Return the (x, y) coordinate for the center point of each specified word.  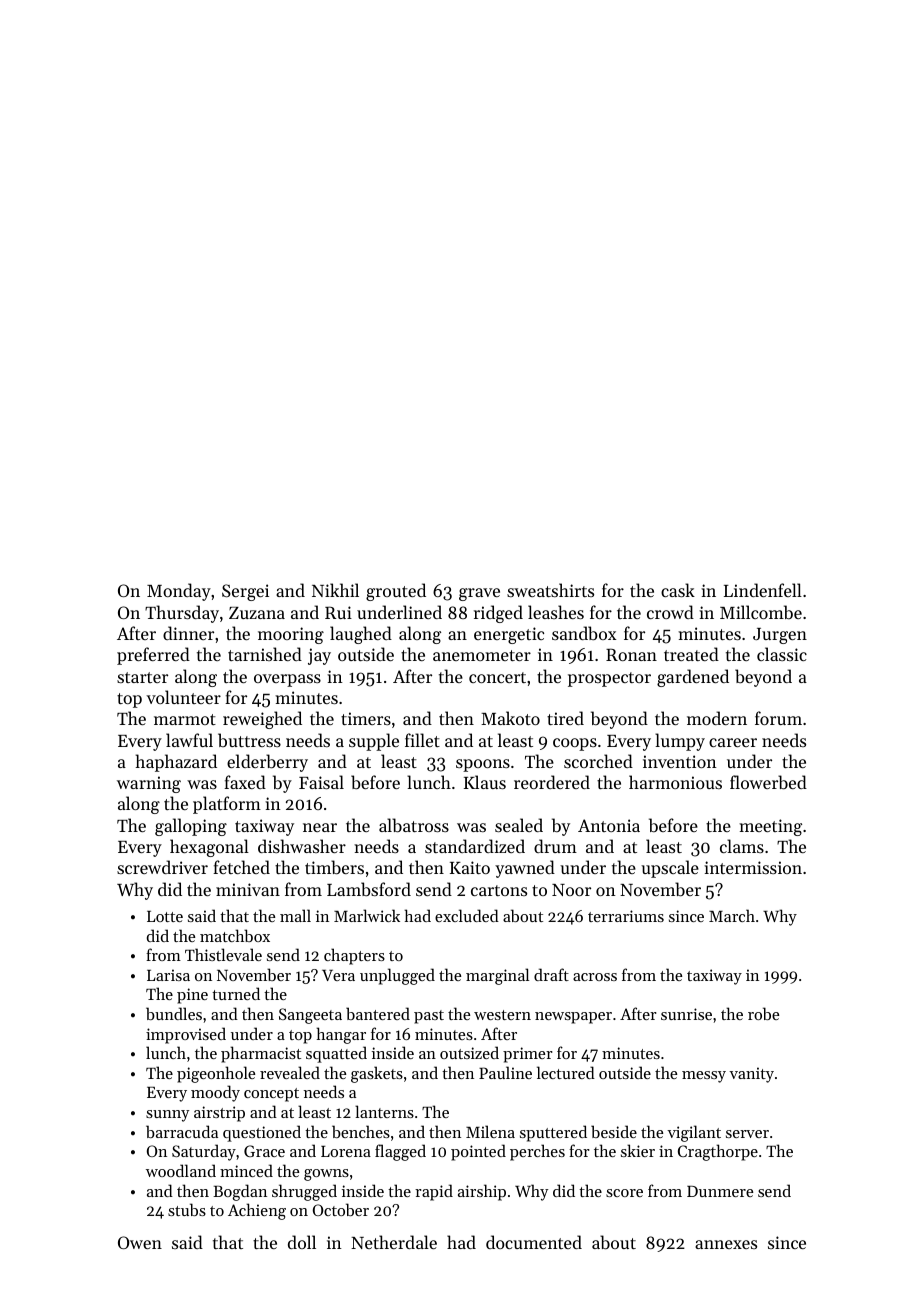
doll (302, 1242)
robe (763, 1013)
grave (479, 594)
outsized (469, 1052)
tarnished (265, 654)
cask (678, 590)
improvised (186, 1035)
